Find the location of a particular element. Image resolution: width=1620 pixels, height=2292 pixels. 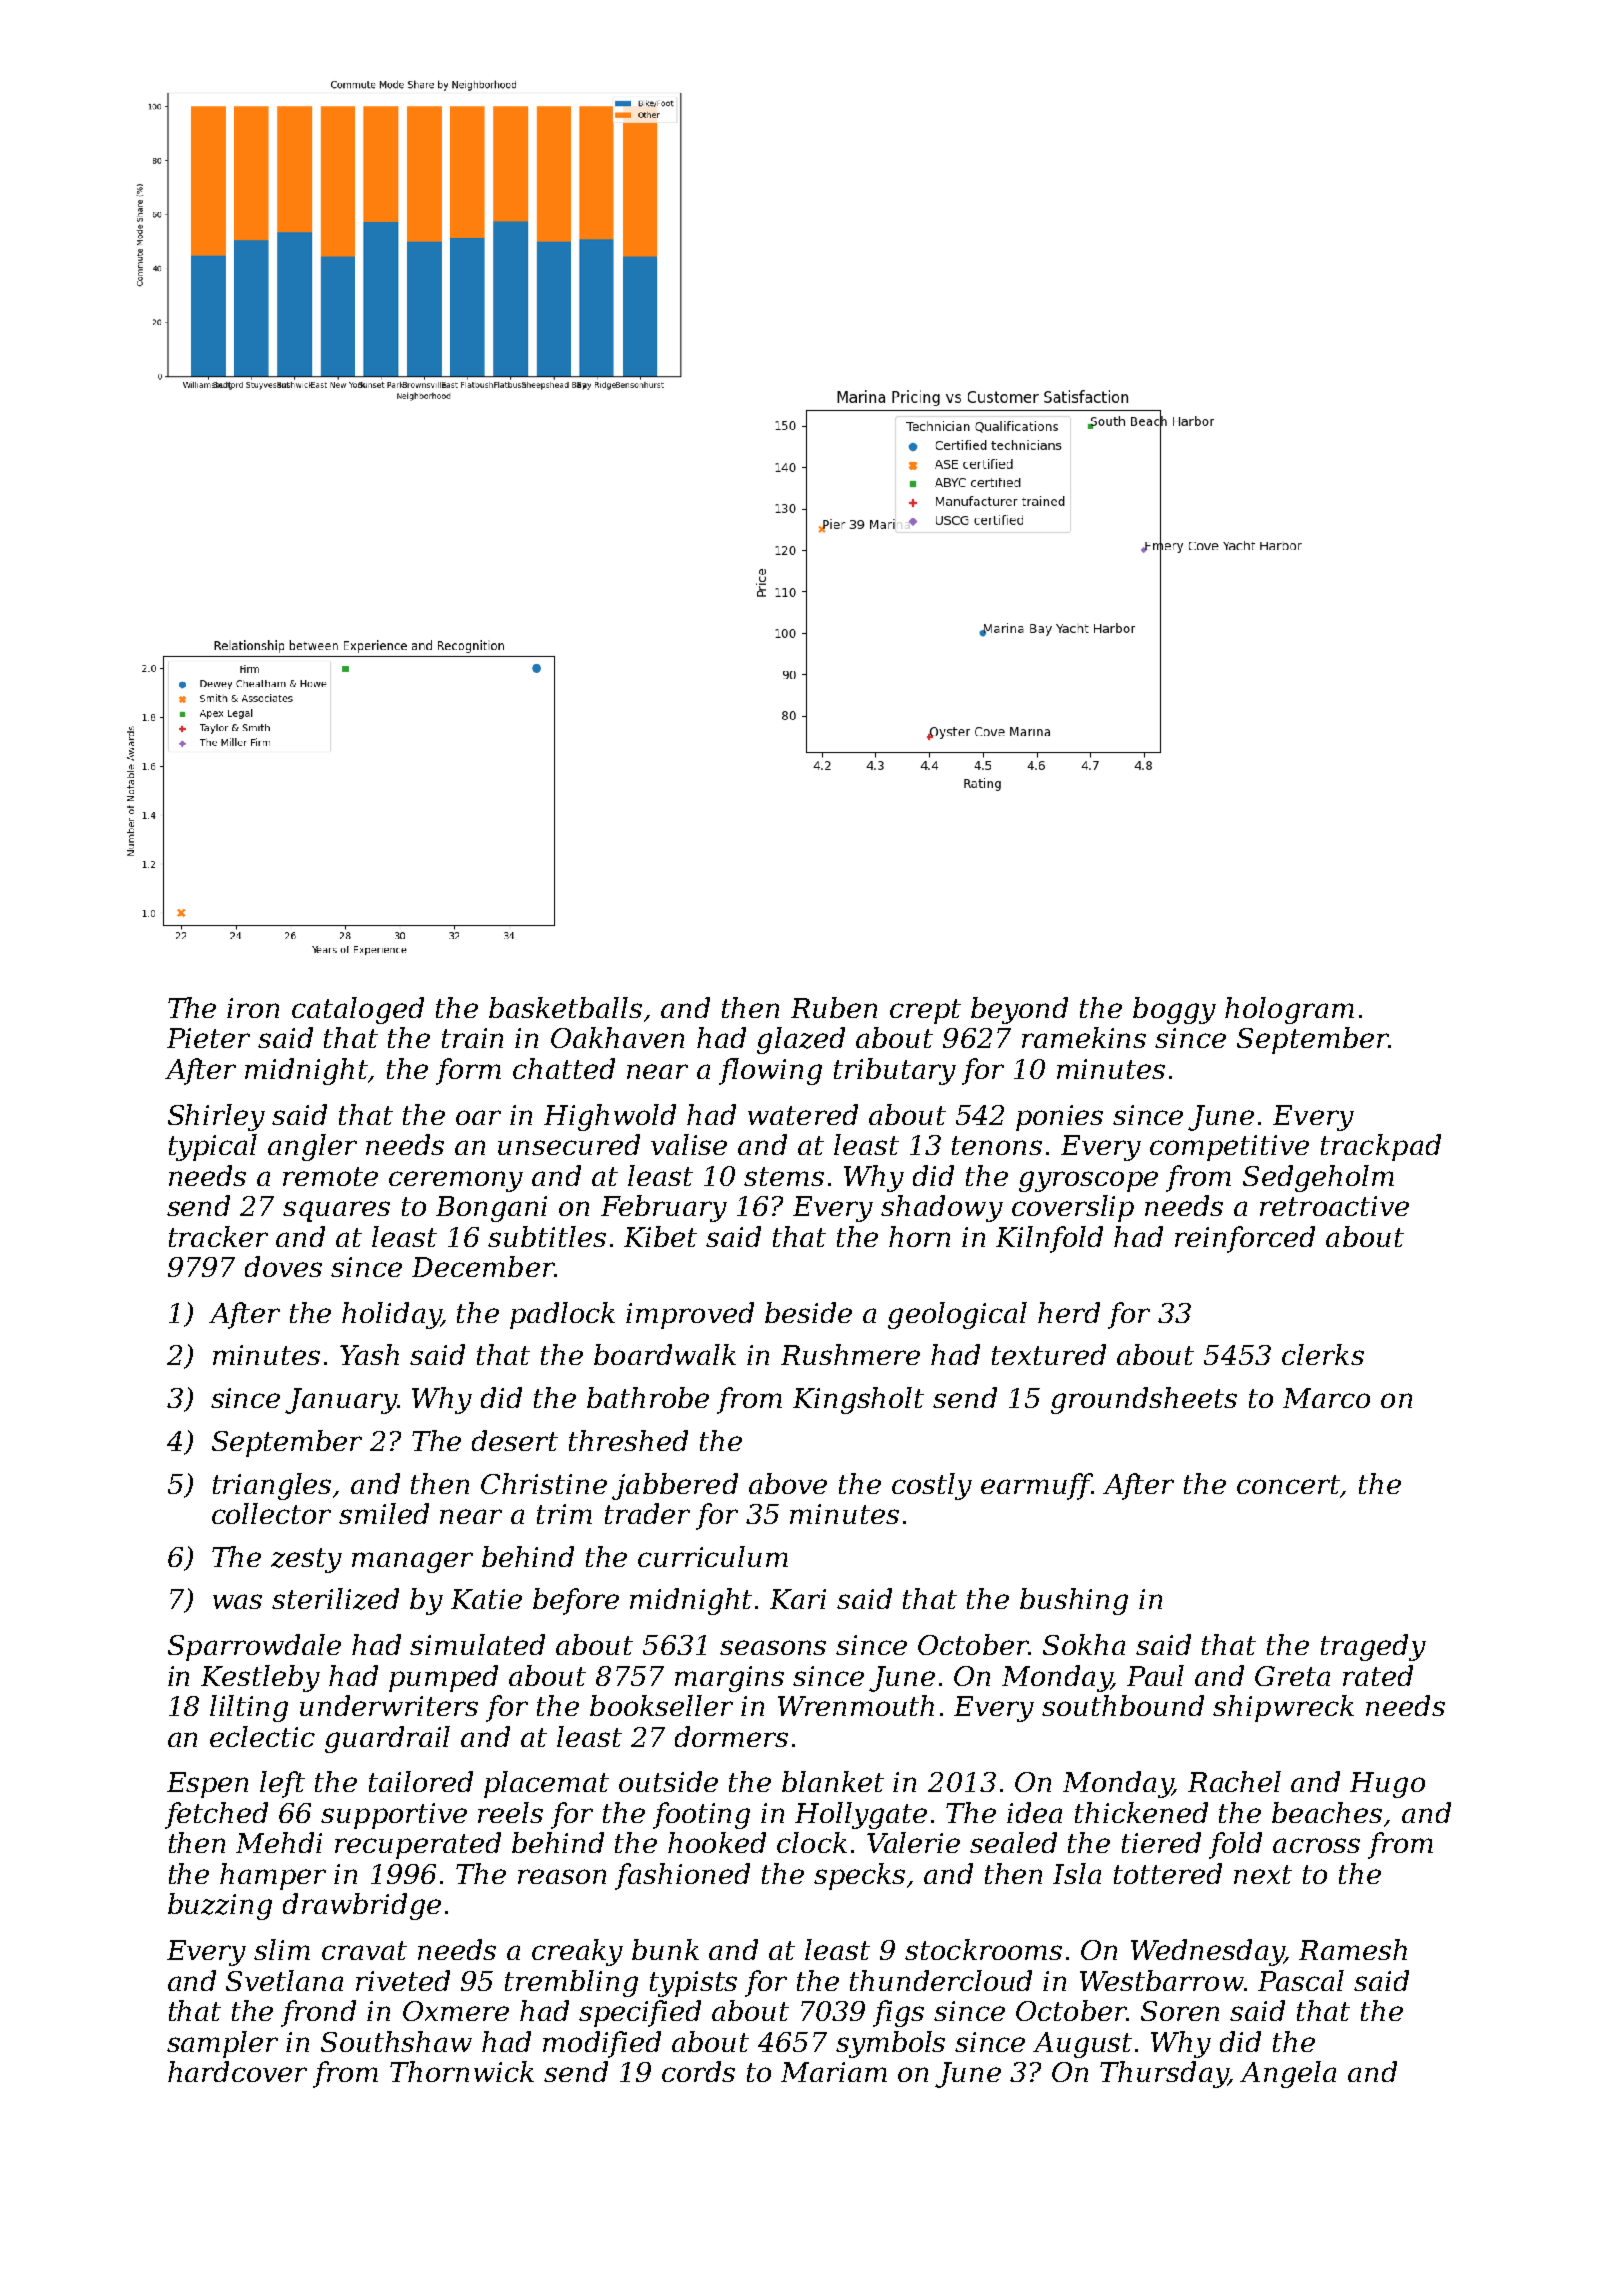

triangles is located at coordinates (272, 1486).
